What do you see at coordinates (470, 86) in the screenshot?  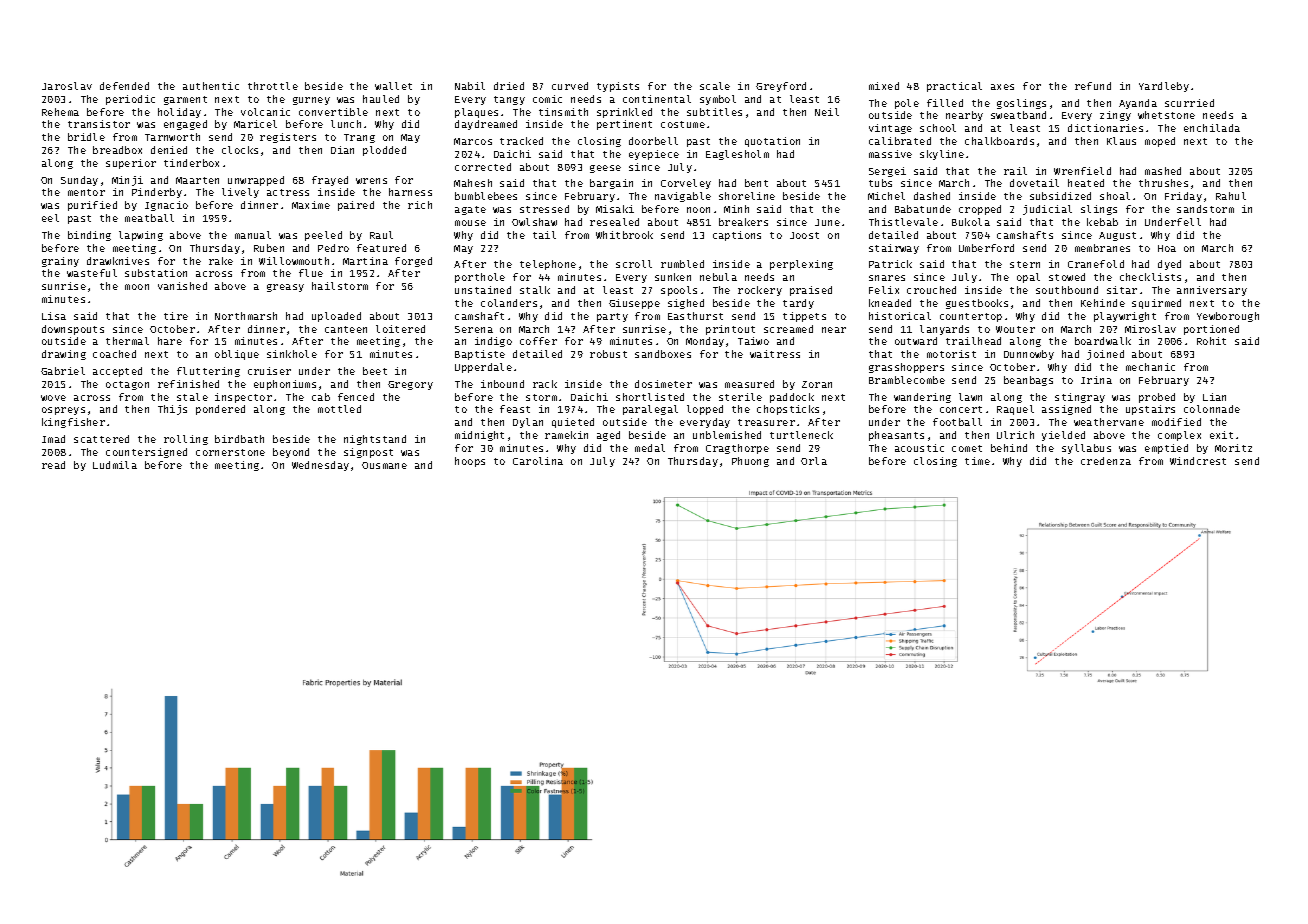 I see `Nabil` at bounding box center [470, 86].
